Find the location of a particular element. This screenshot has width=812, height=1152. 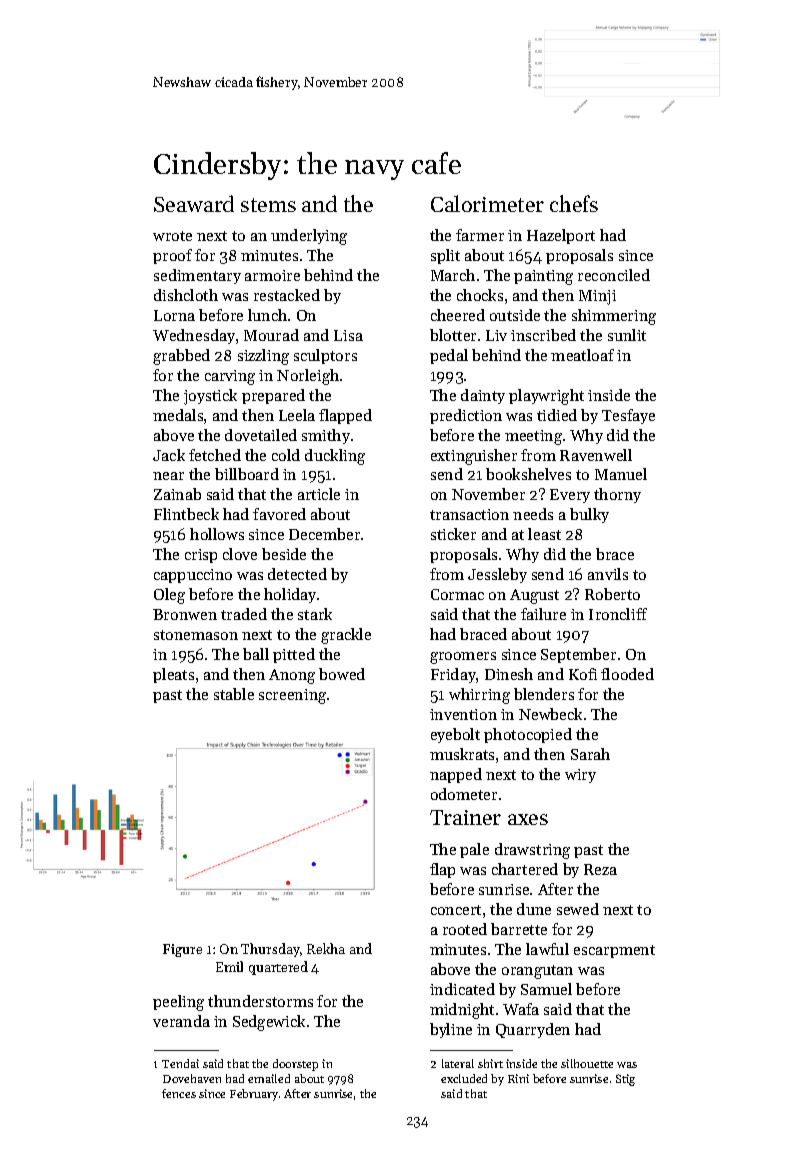

pleats is located at coordinates (173, 675).
